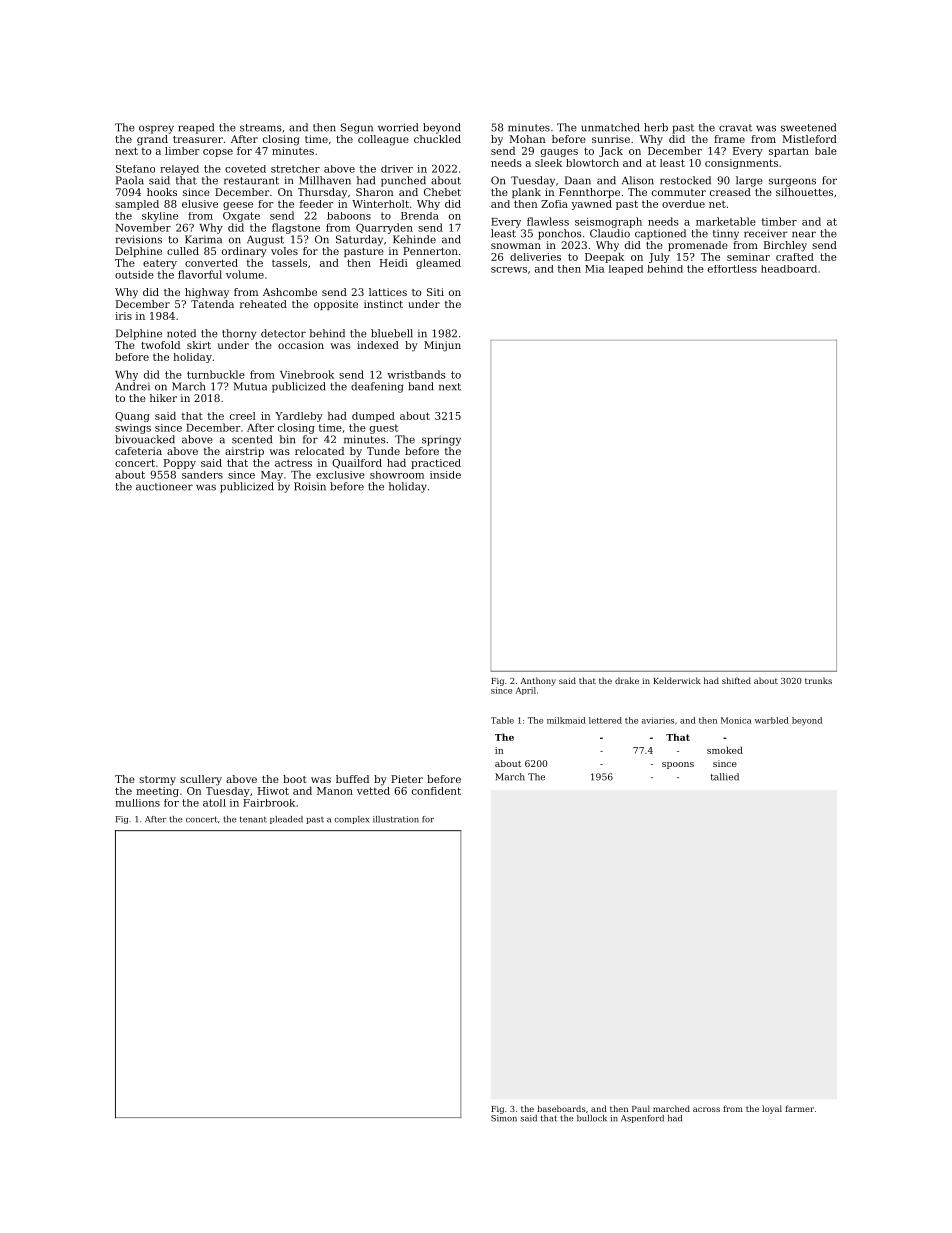  I want to click on inside, so click(445, 475).
